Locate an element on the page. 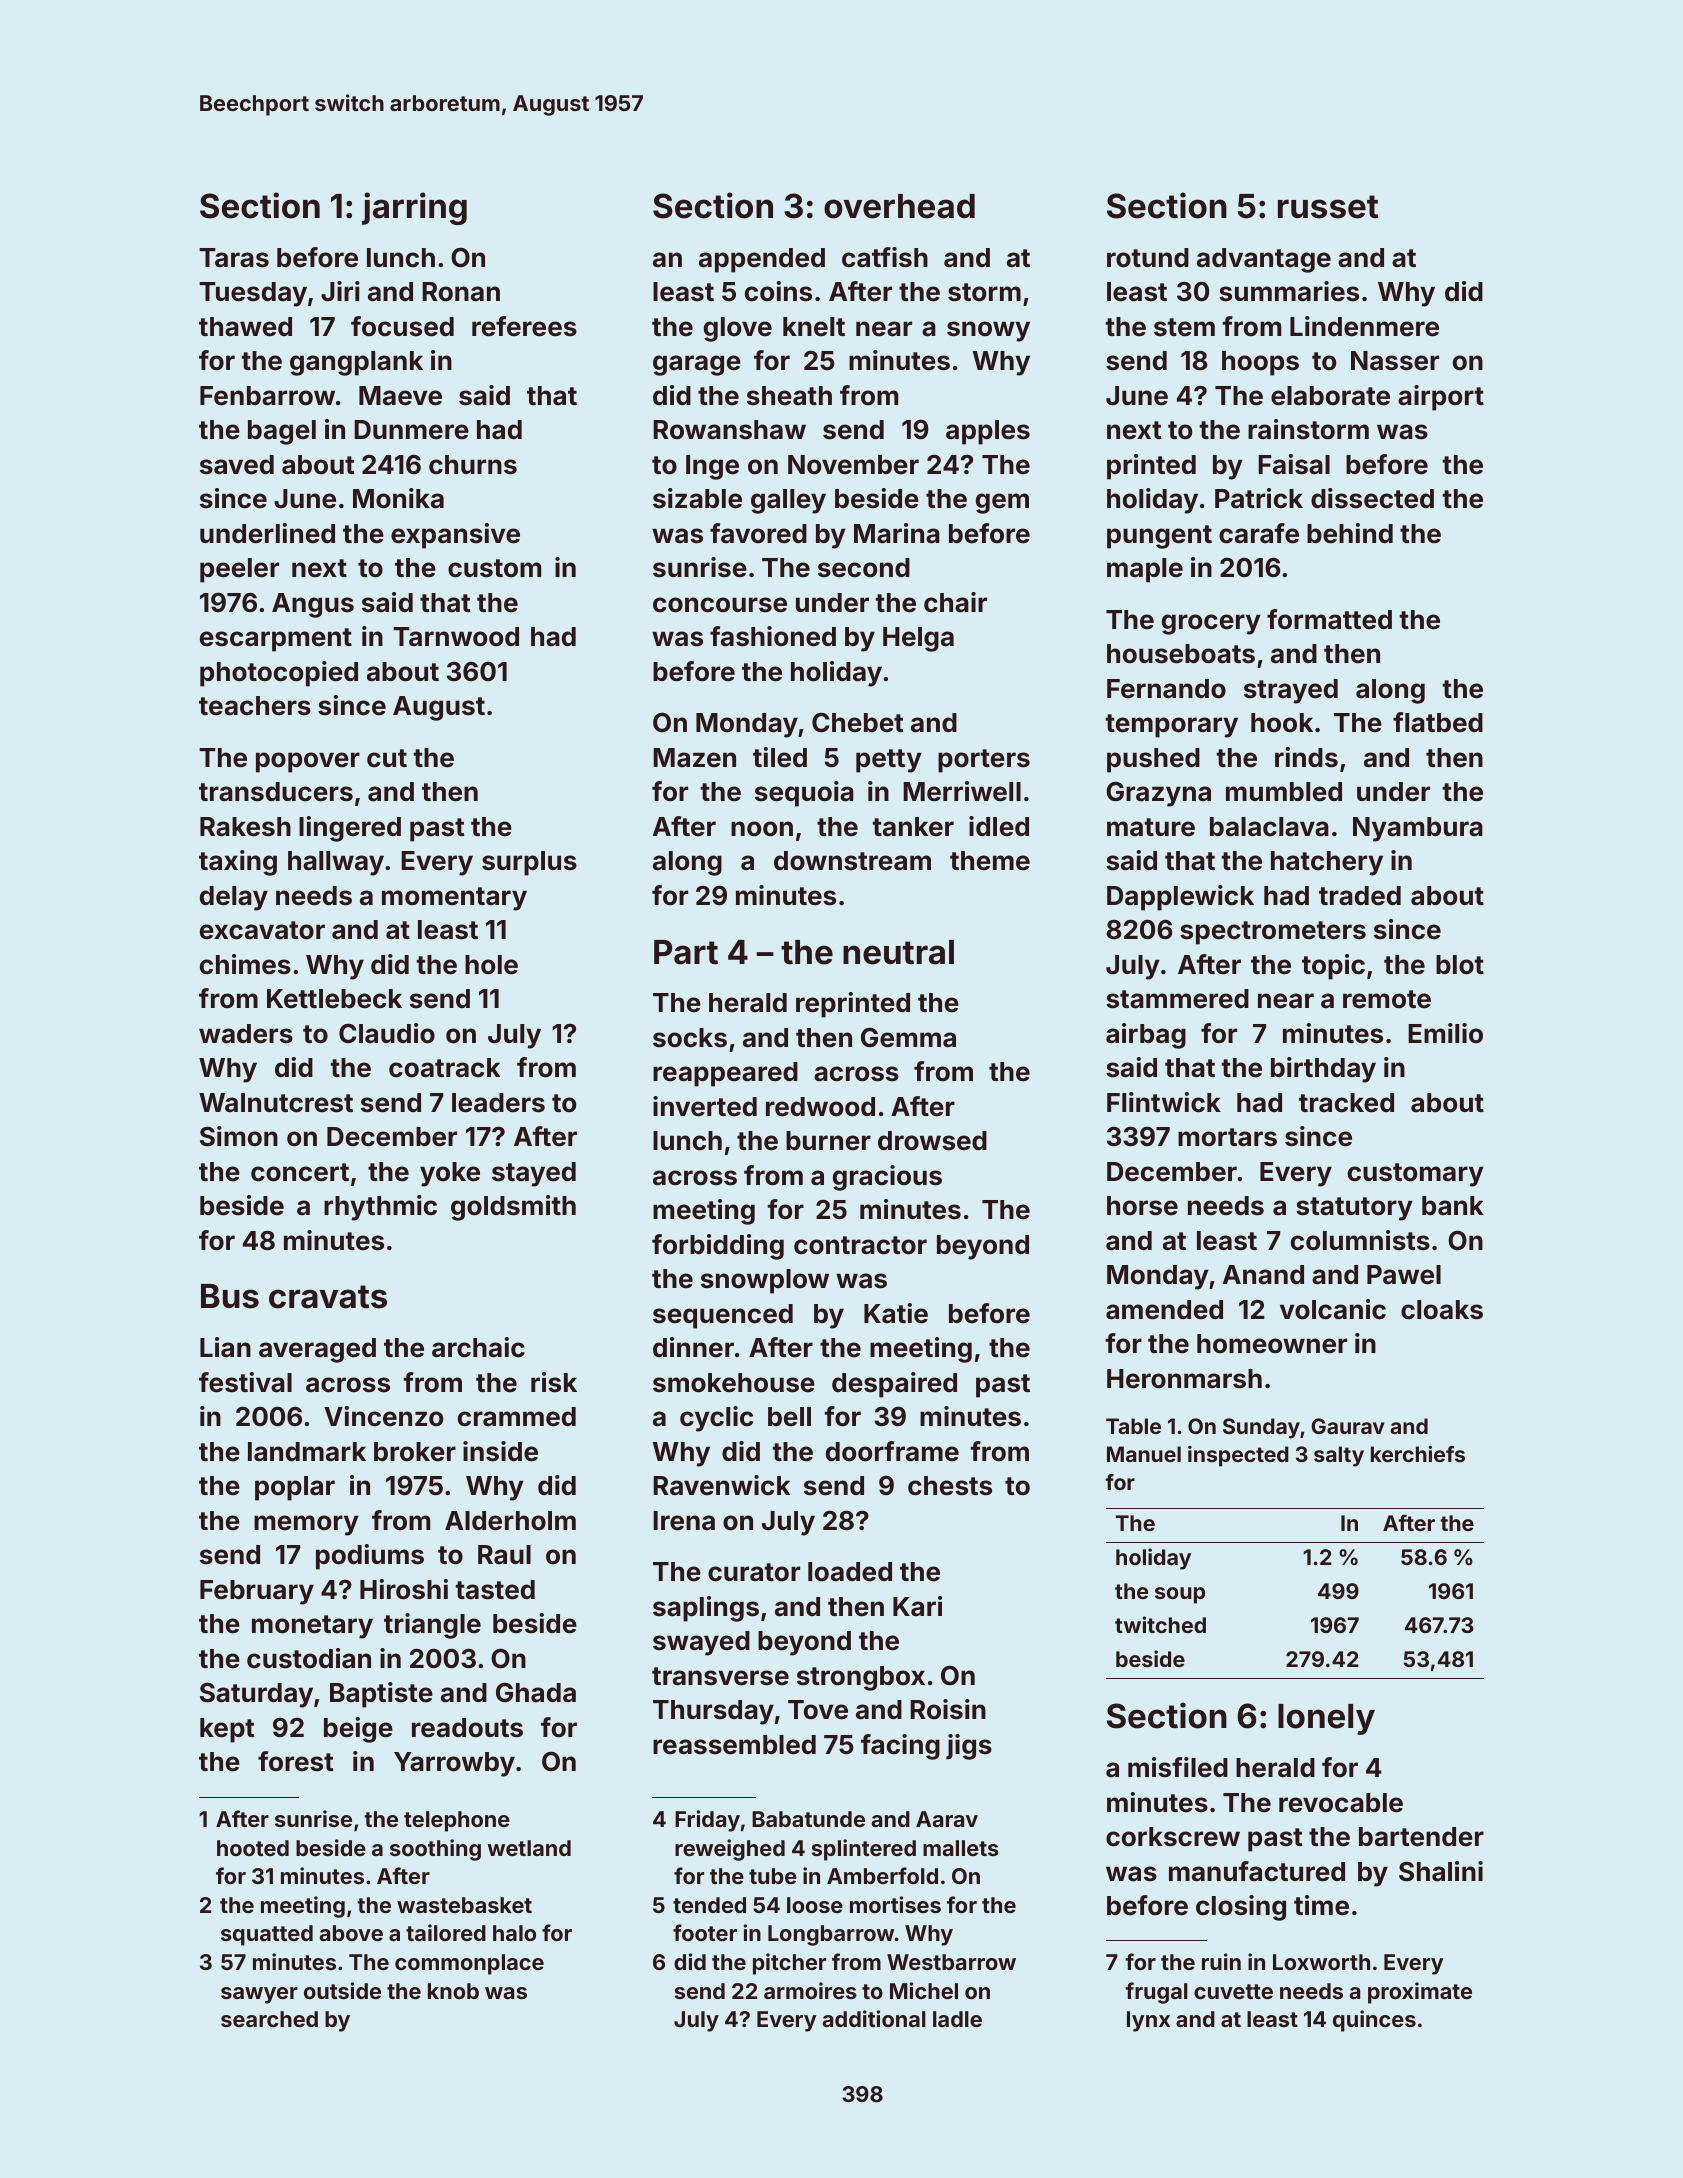  Gaurav is located at coordinates (1348, 1426).
